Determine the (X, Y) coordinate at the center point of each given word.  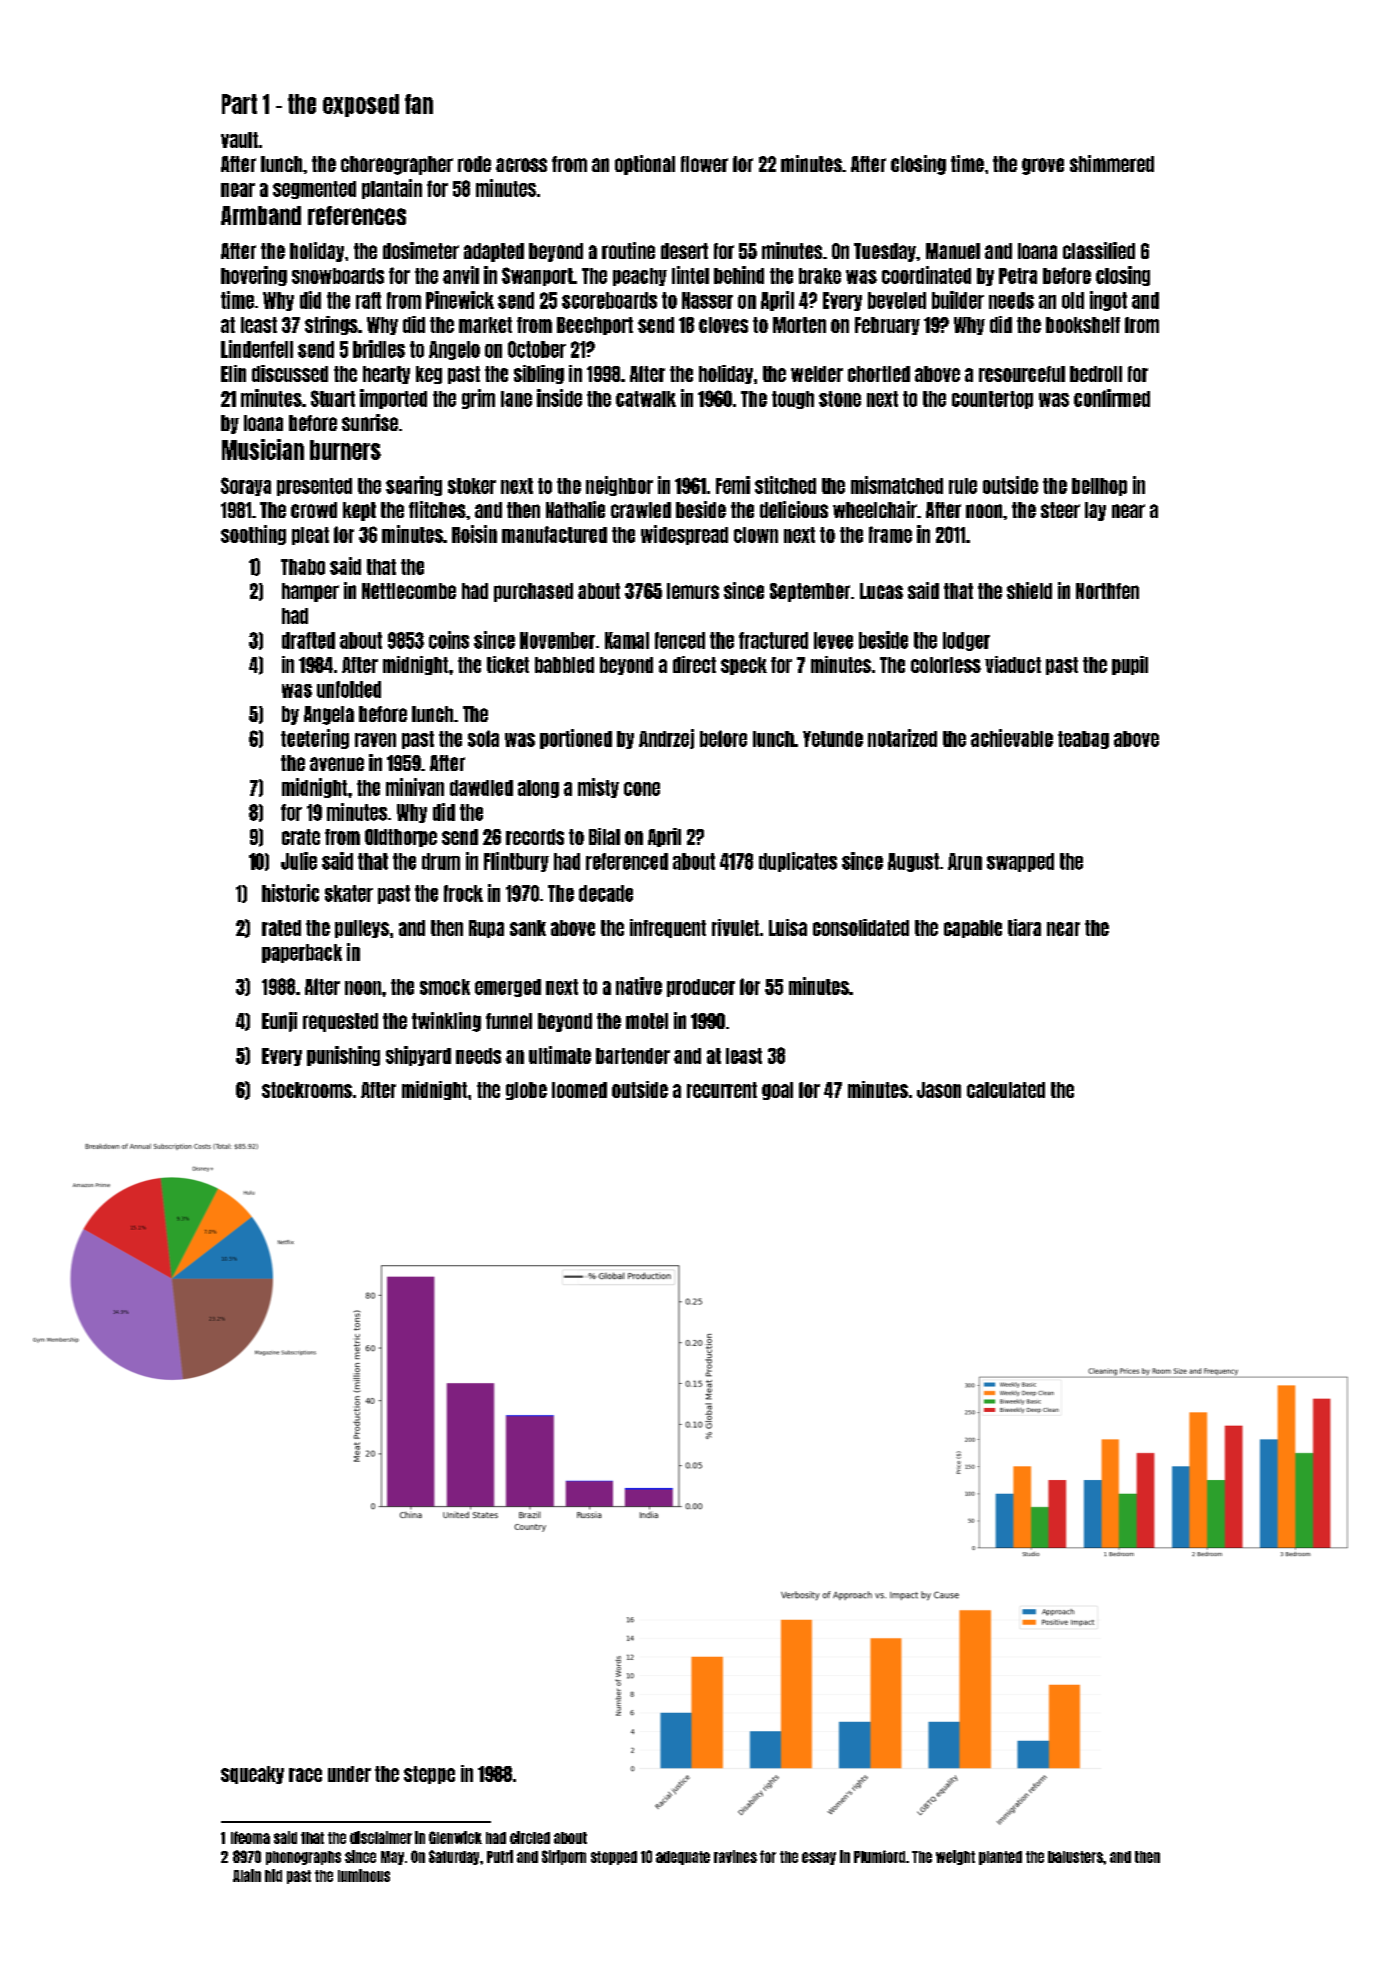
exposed (361, 105)
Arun (965, 861)
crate (301, 837)
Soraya (246, 486)
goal (777, 1091)
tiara (1024, 927)
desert (684, 251)
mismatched (897, 485)
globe (526, 1091)
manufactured (554, 534)
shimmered (1112, 163)
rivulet (735, 927)
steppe (429, 1775)
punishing (343, 1056)
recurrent (722, 1090)
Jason (939, 1090)
